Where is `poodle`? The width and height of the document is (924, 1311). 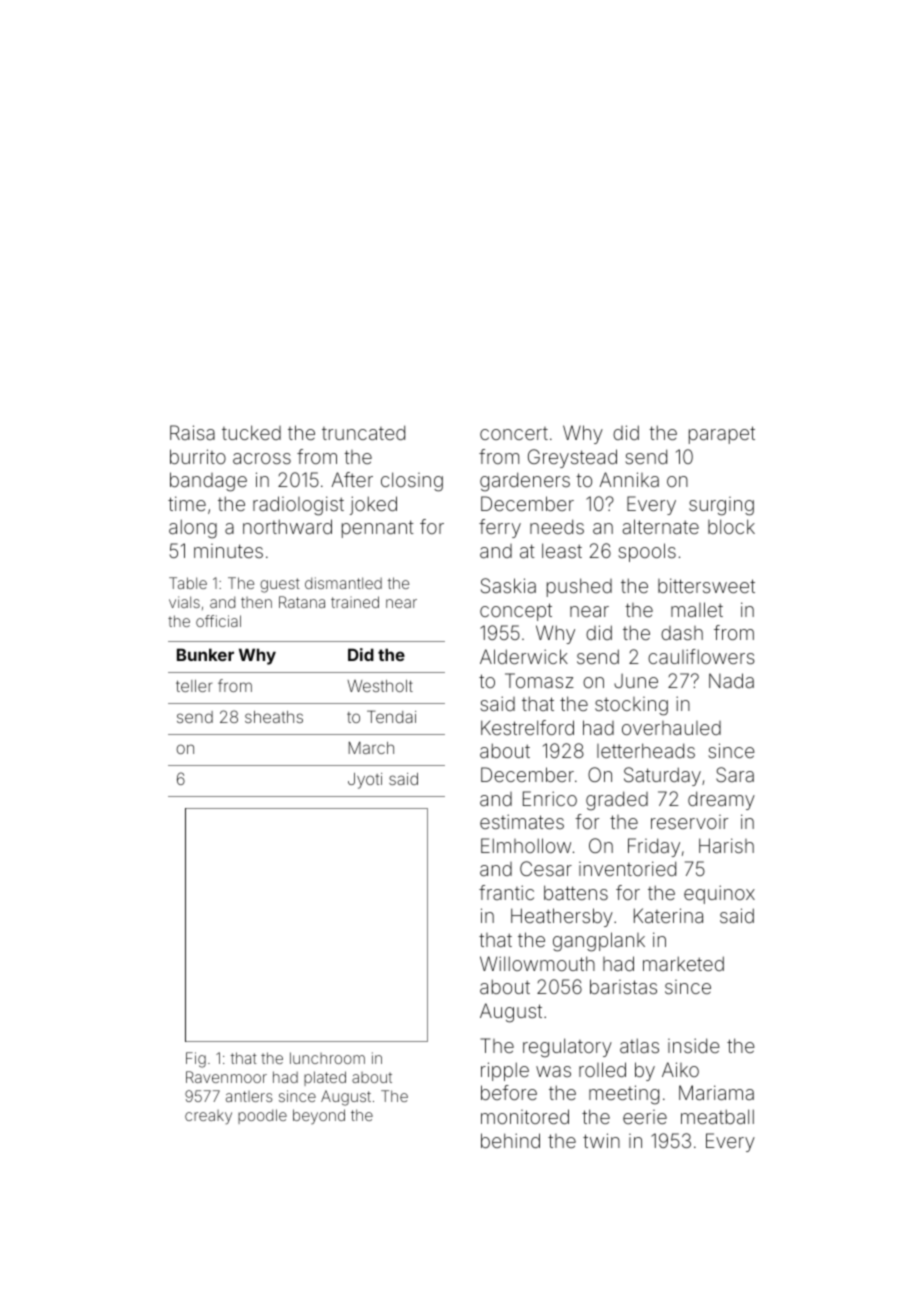
poodle is located at coordinates (262, 1116).
